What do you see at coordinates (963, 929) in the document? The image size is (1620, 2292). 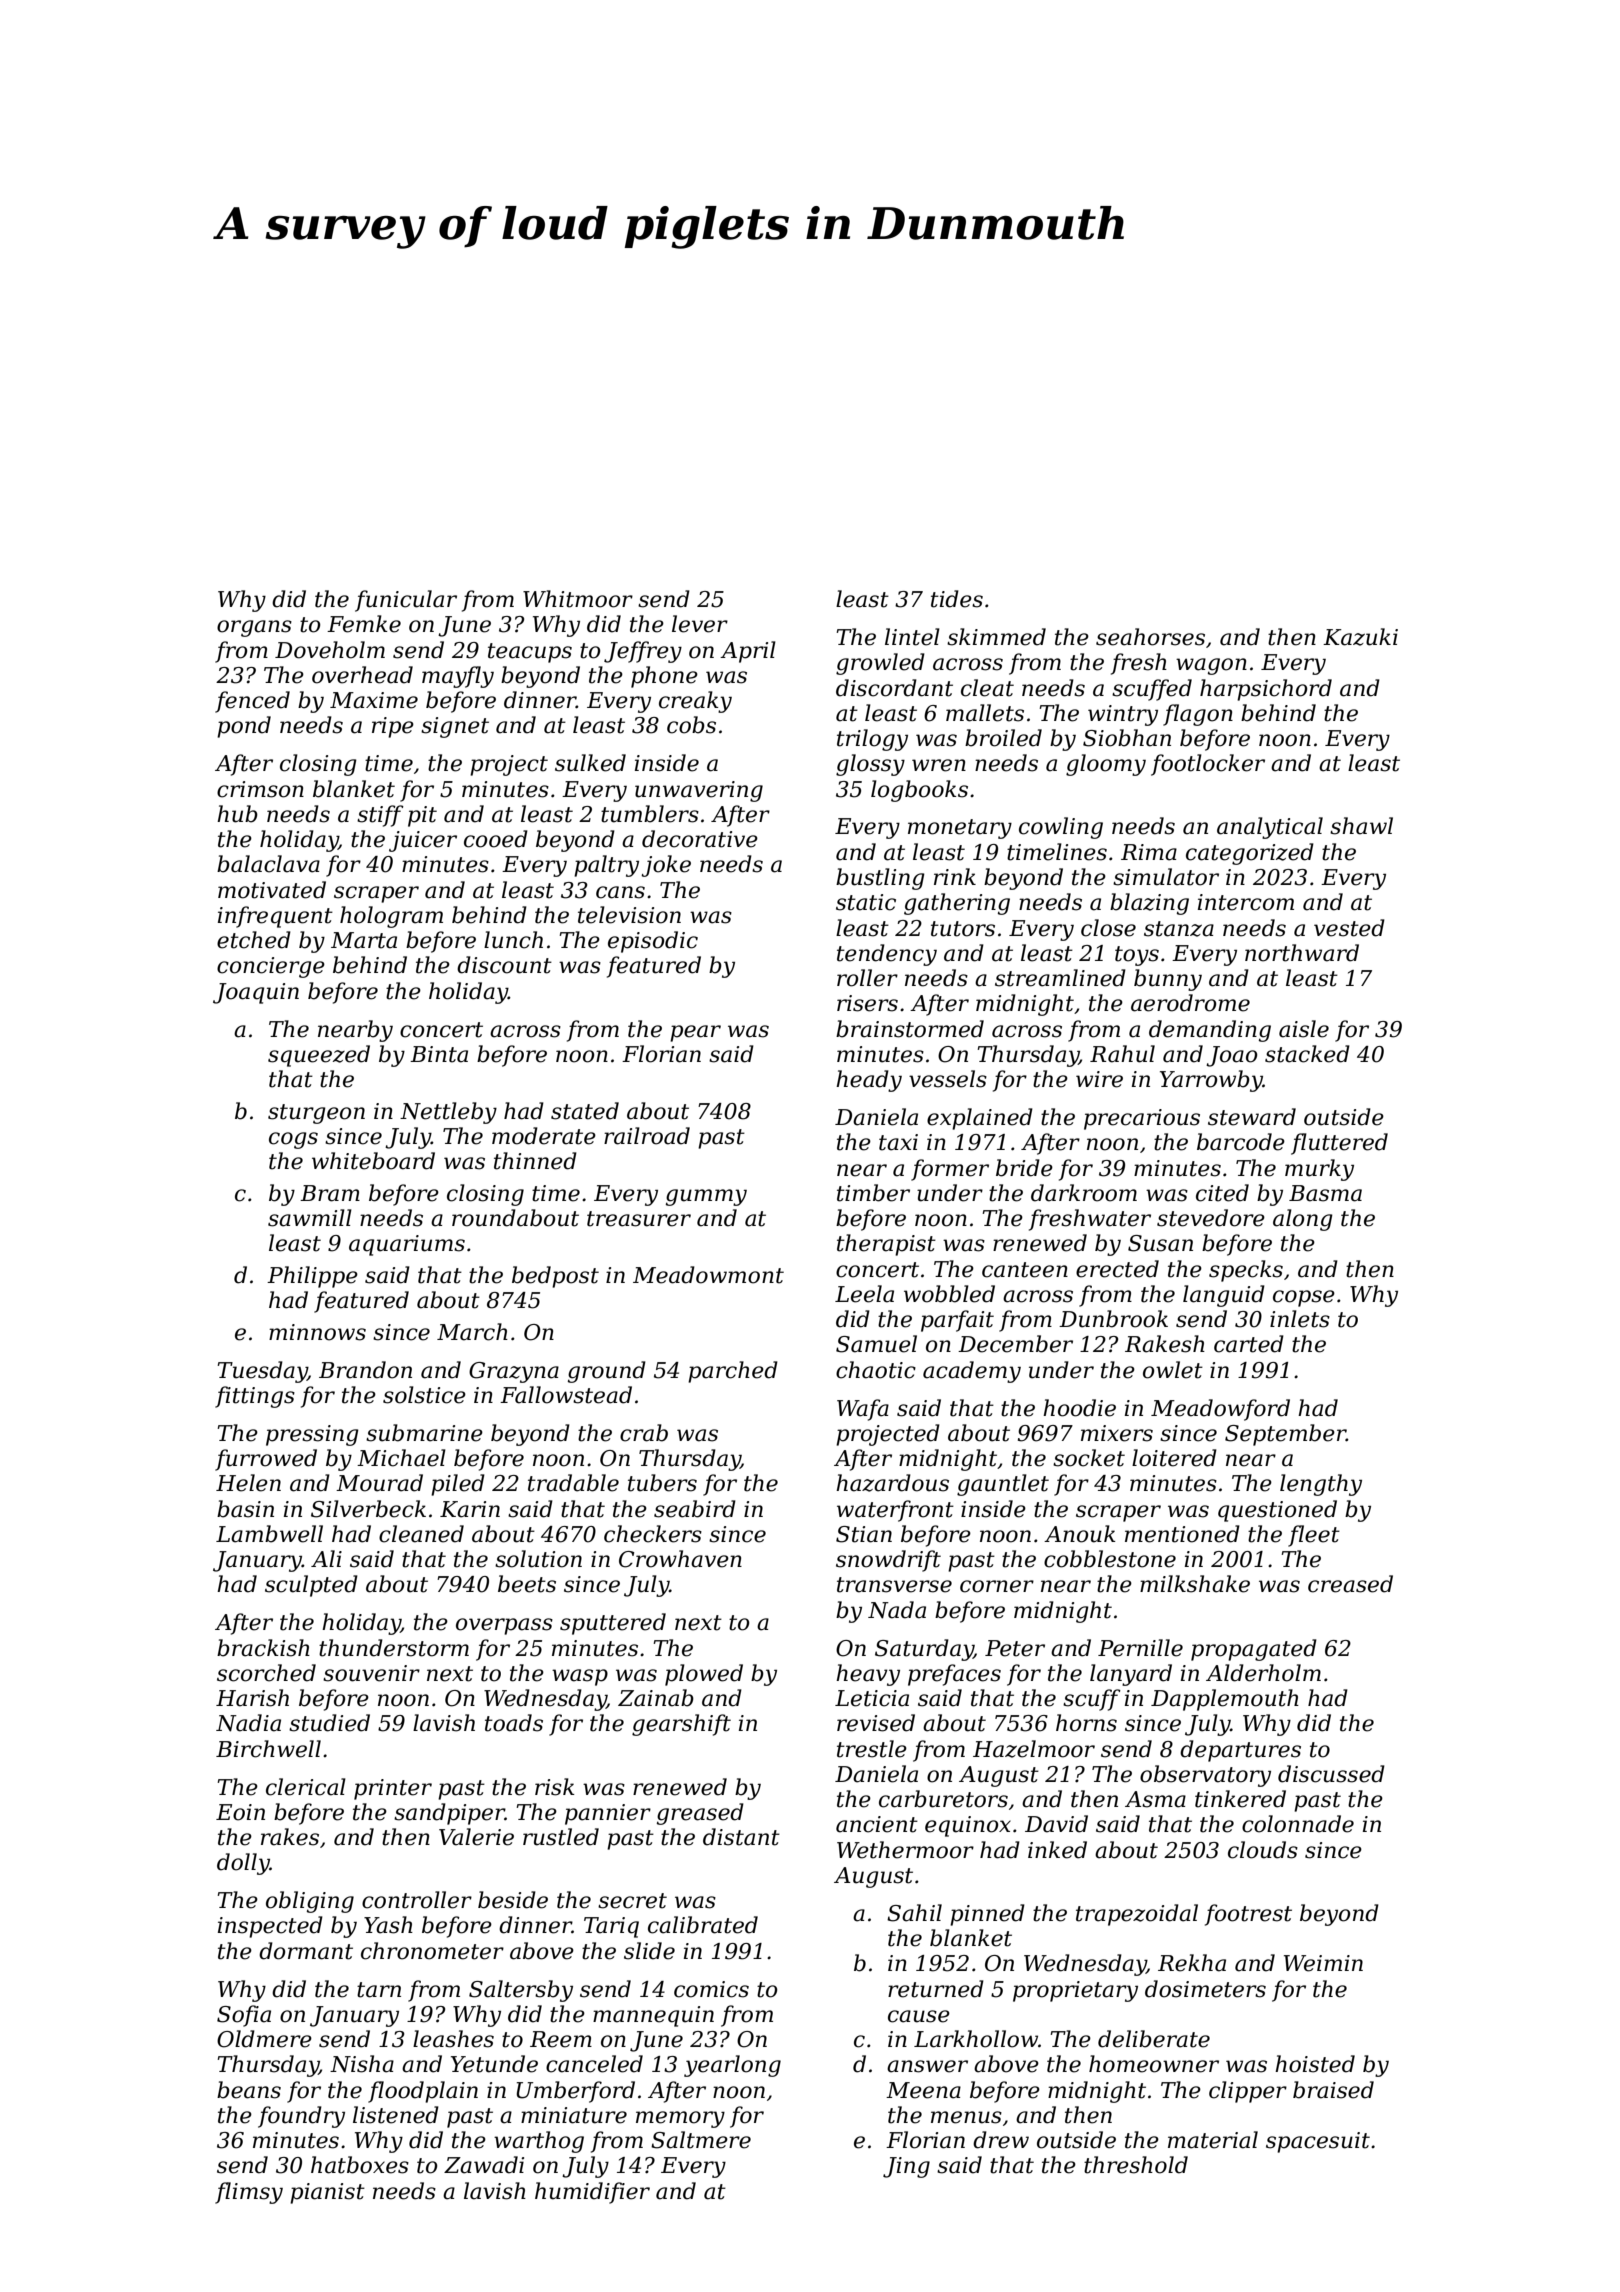 I see `tutors` at bounding box center [963, 929].
